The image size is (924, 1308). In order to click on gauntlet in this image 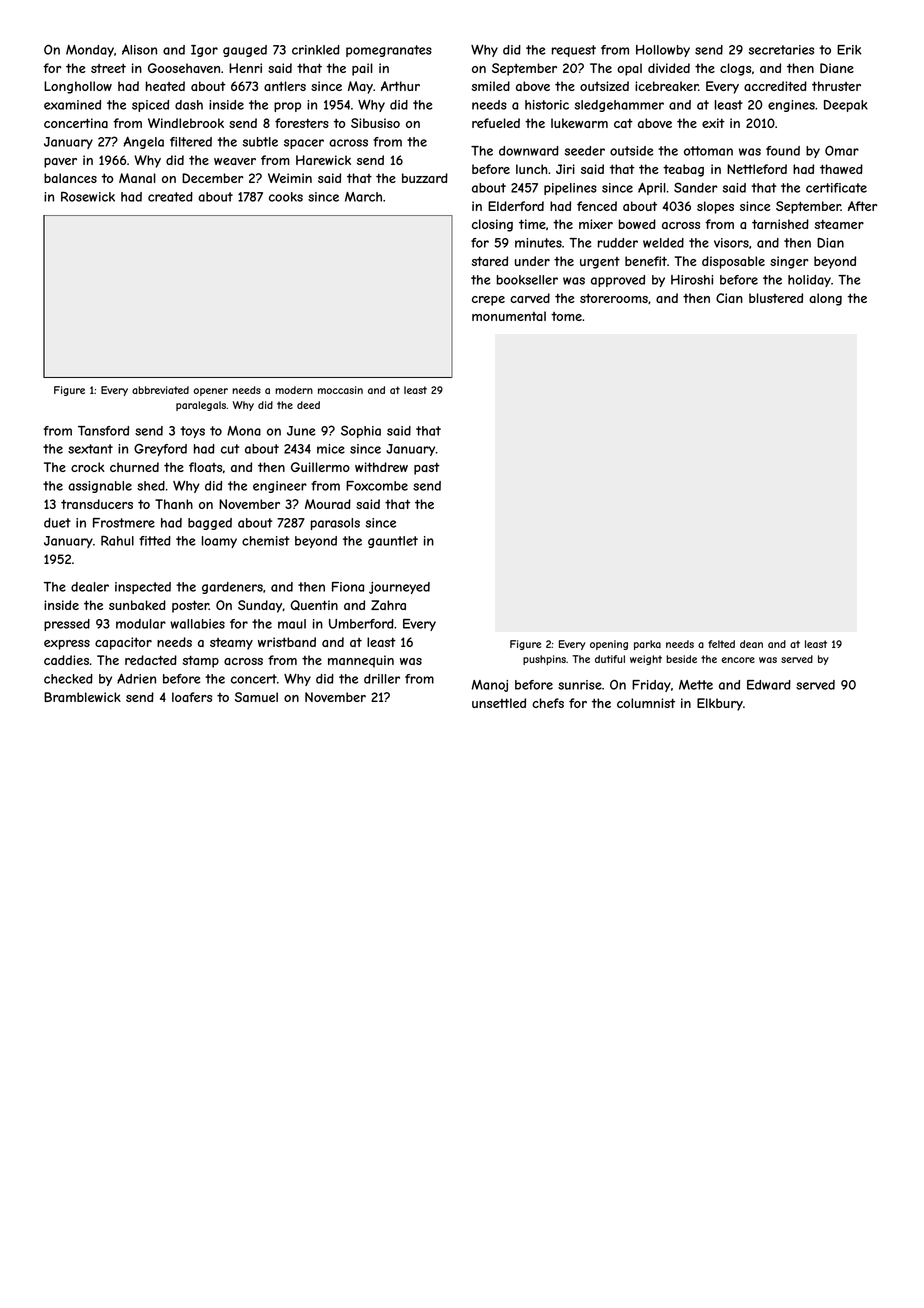, I will do `click(393, 542)`.
